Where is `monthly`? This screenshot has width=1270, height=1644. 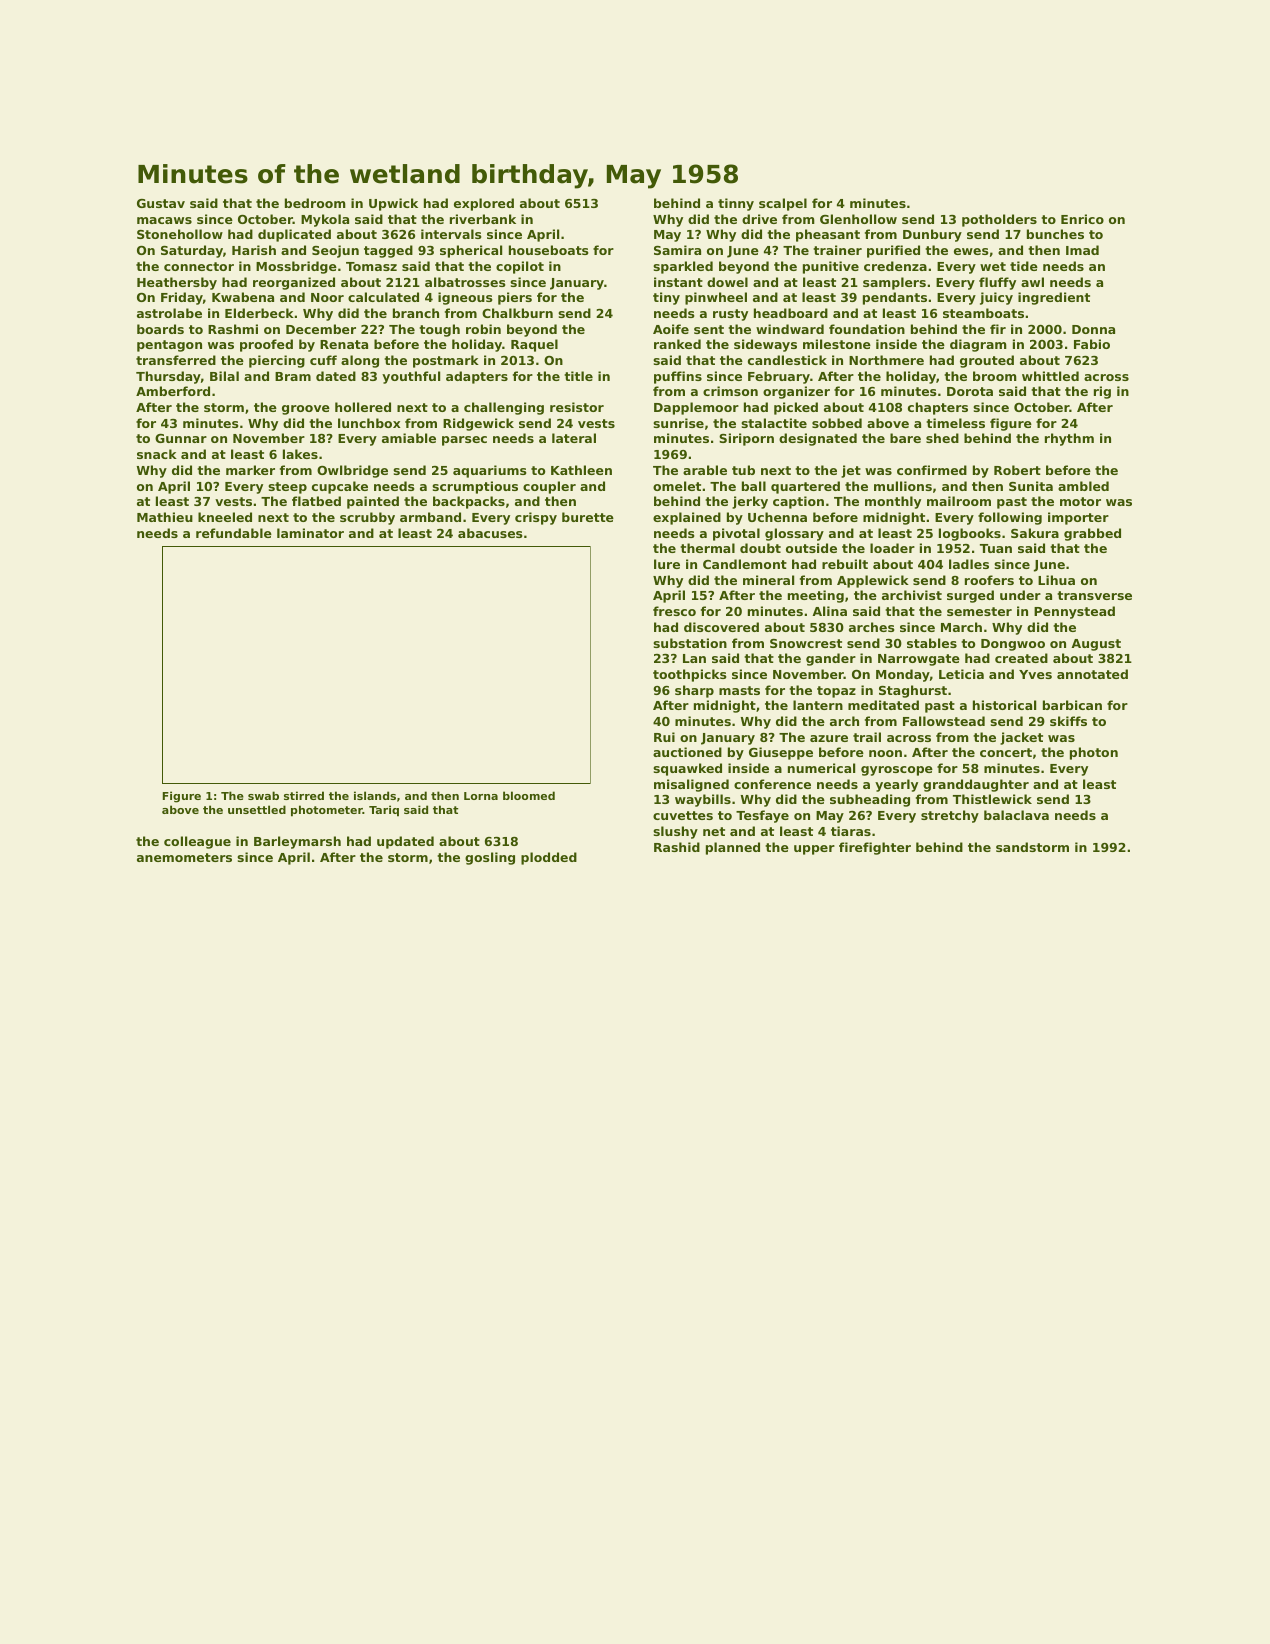
monthly is located at coordinates (893, 502).
